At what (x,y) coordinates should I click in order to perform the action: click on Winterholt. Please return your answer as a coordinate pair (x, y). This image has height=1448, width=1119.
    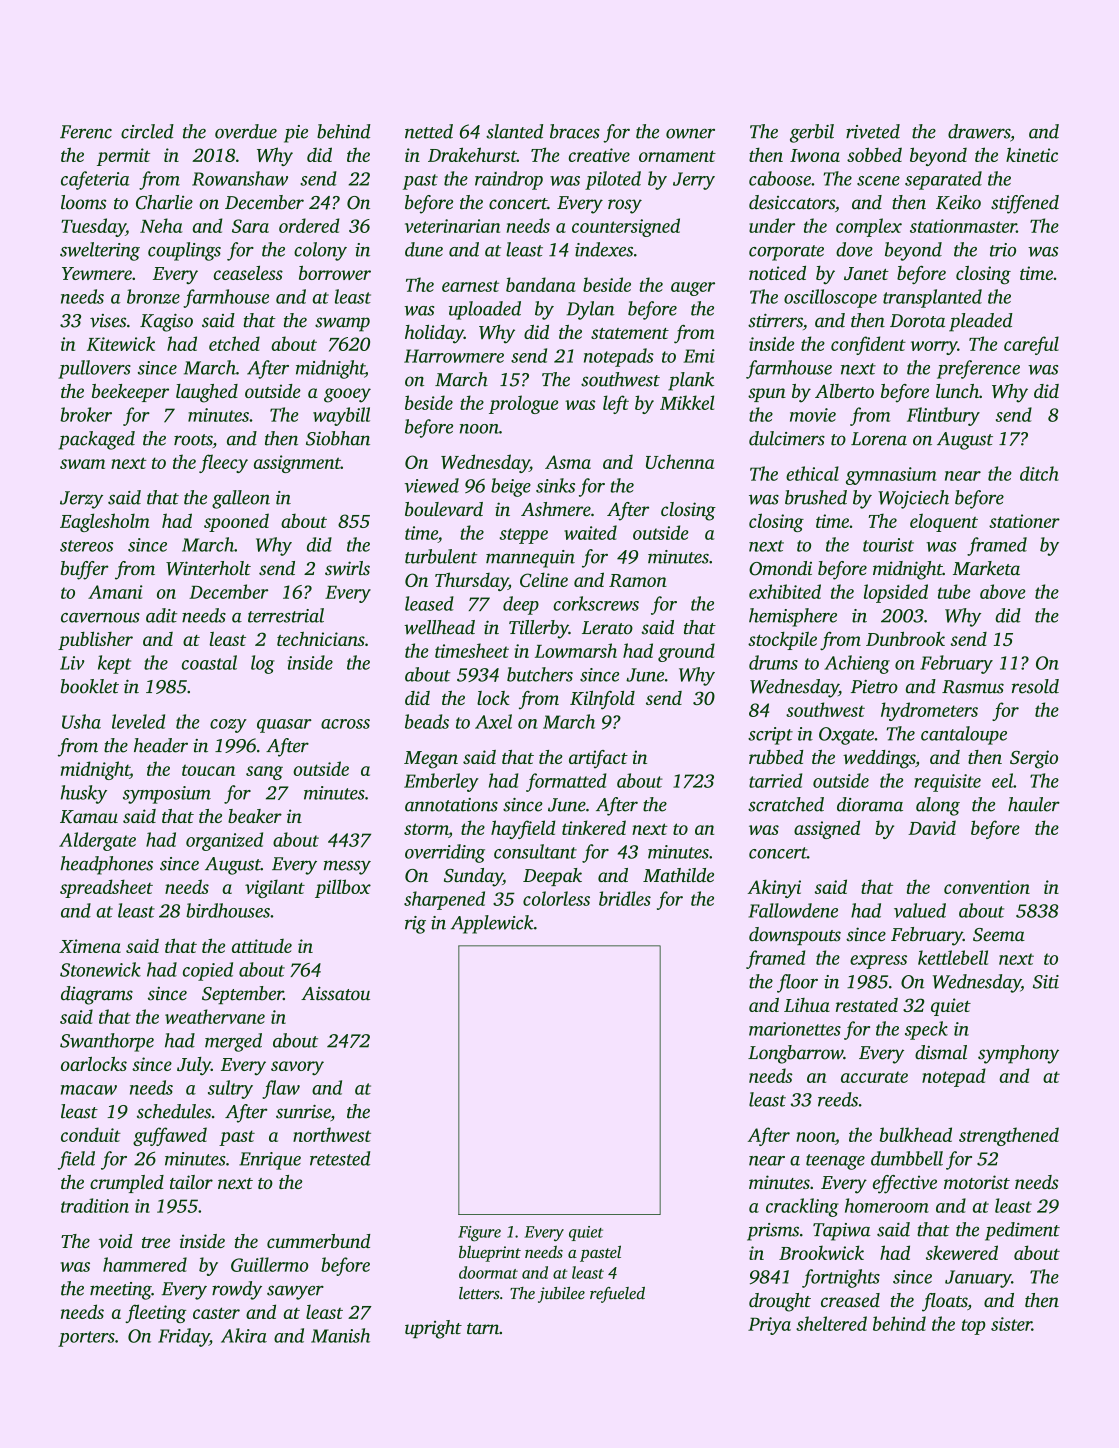
    Looking at the image, I should click on (208, 568).
